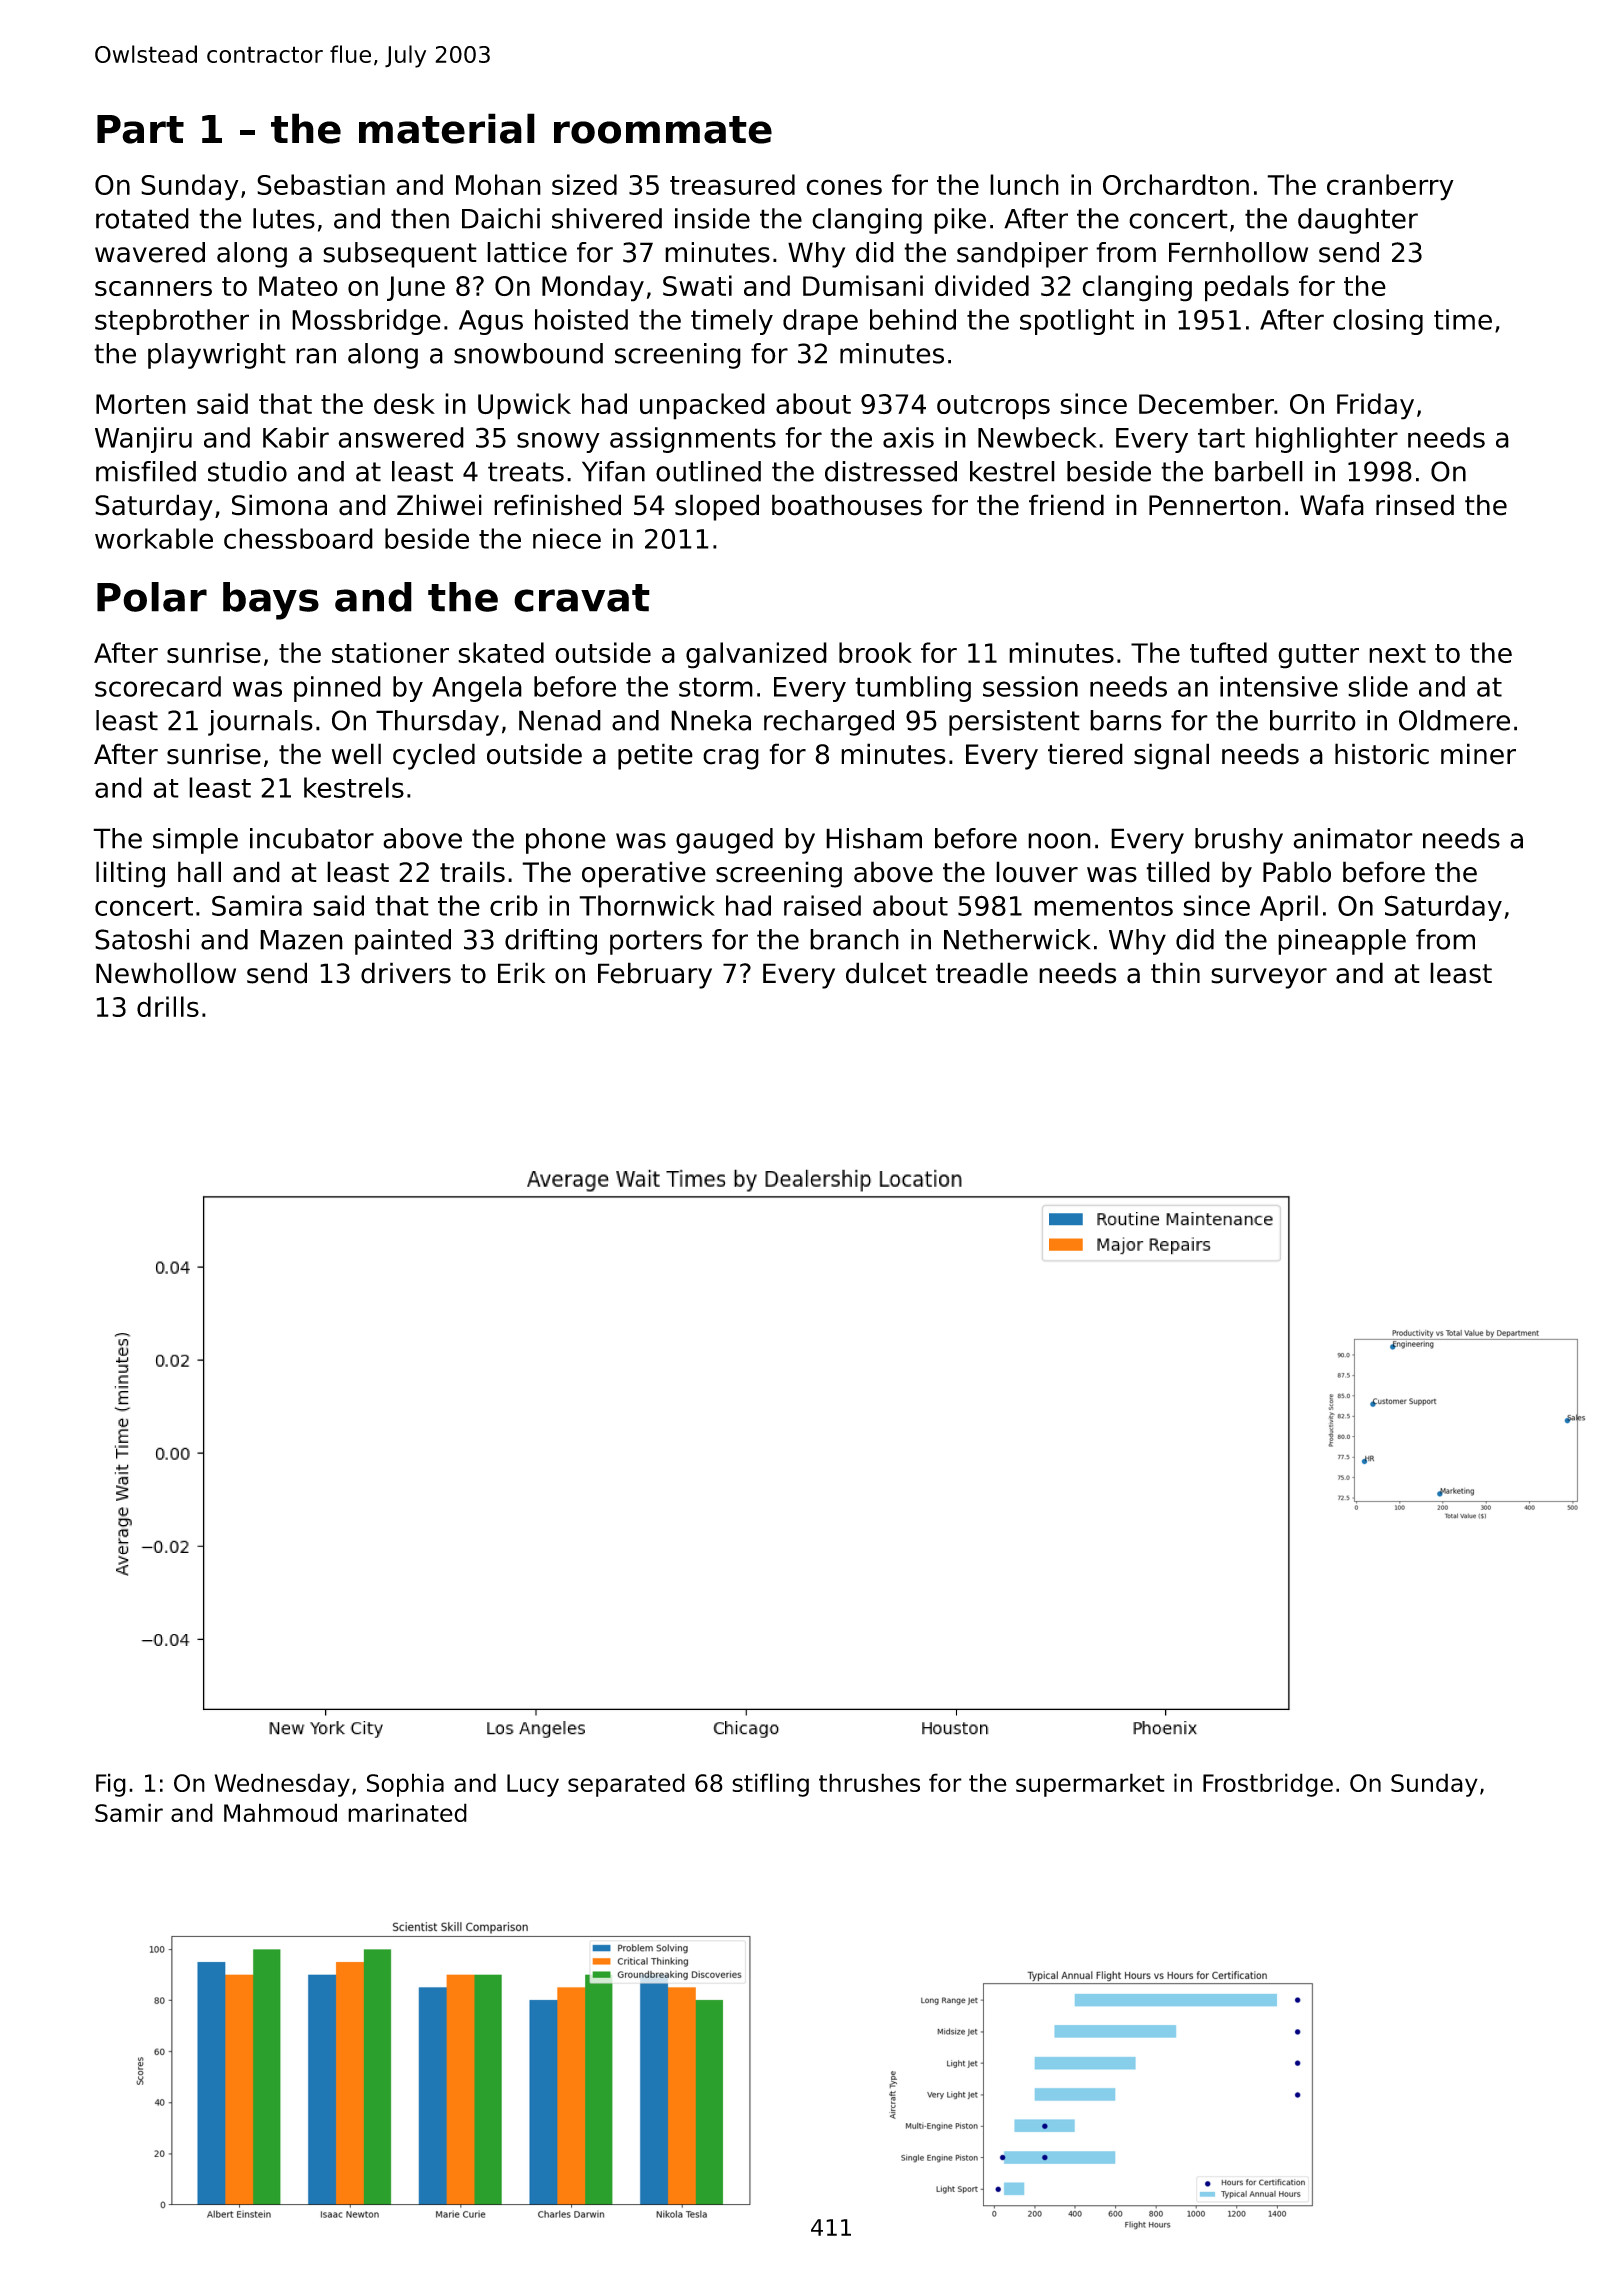 The image size is (1620, 2292). What do you see at coordinates (960, 221) in the screenshot?
I see `pike` at bounding box center [960, 221].
